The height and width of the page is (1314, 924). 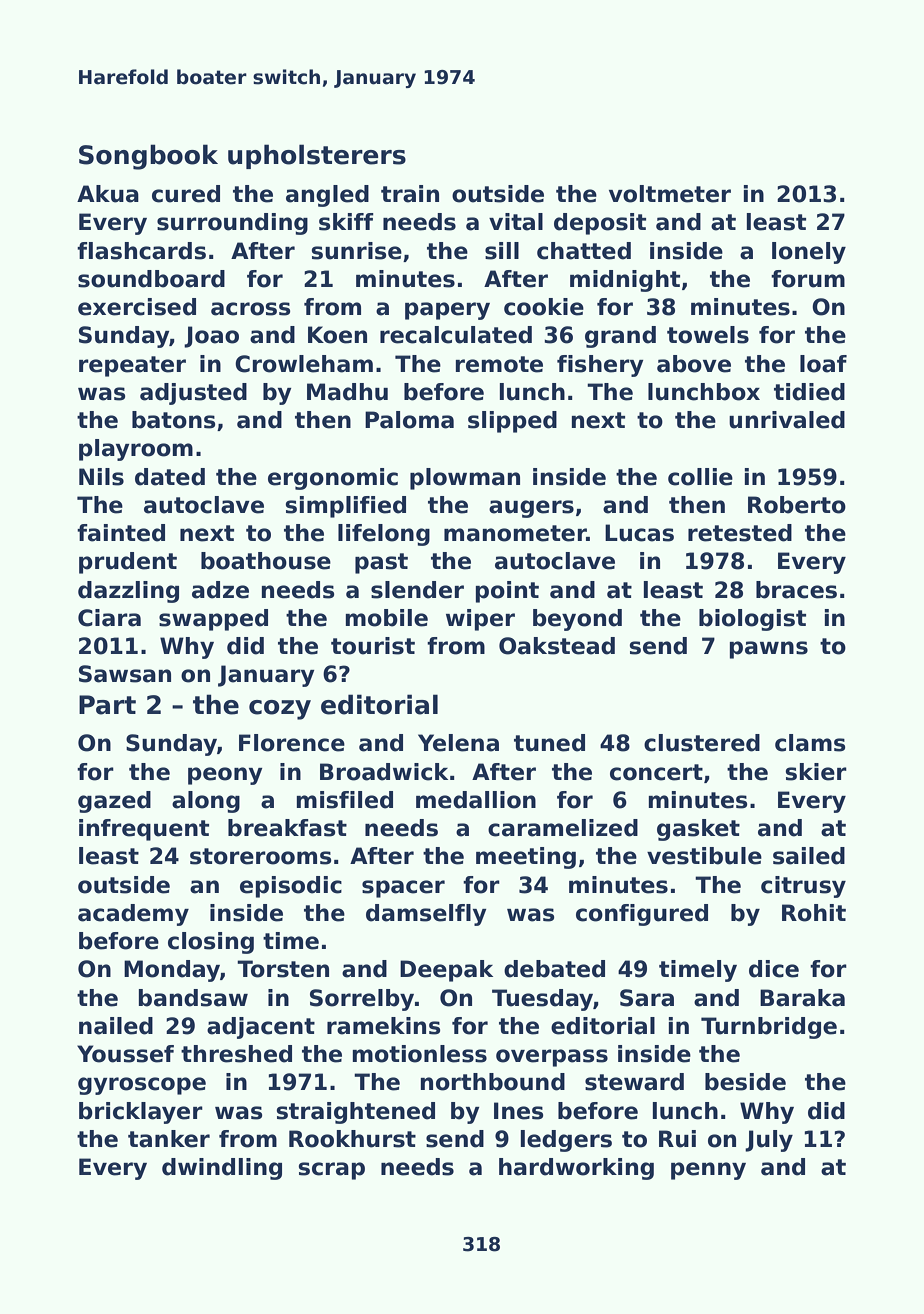 What do you see at coordinates (499, 364) in the page?
I see `remote` at bounding box center [499, 364].
